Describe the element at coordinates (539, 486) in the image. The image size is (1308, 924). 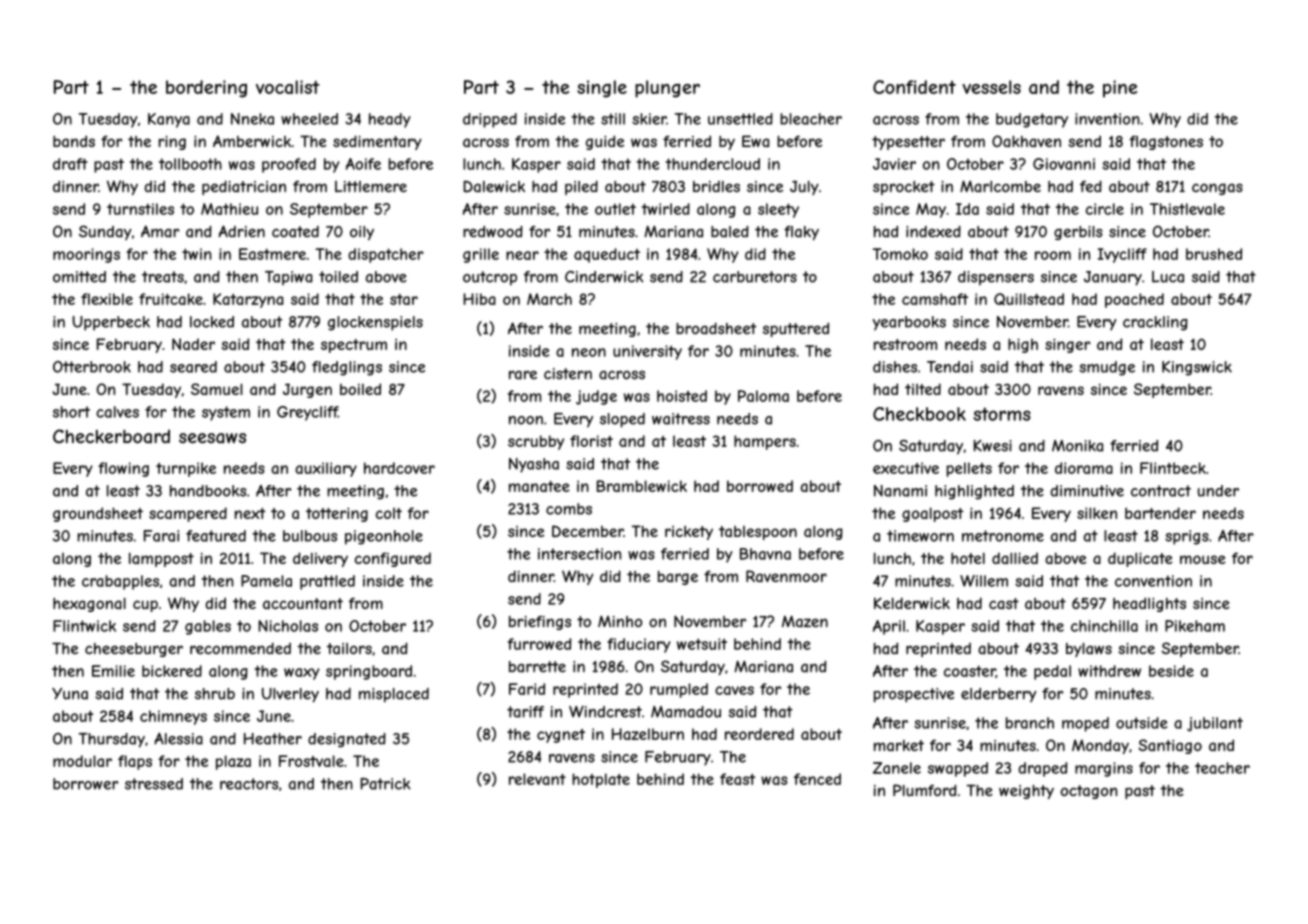
I see `manatee` at that location.
